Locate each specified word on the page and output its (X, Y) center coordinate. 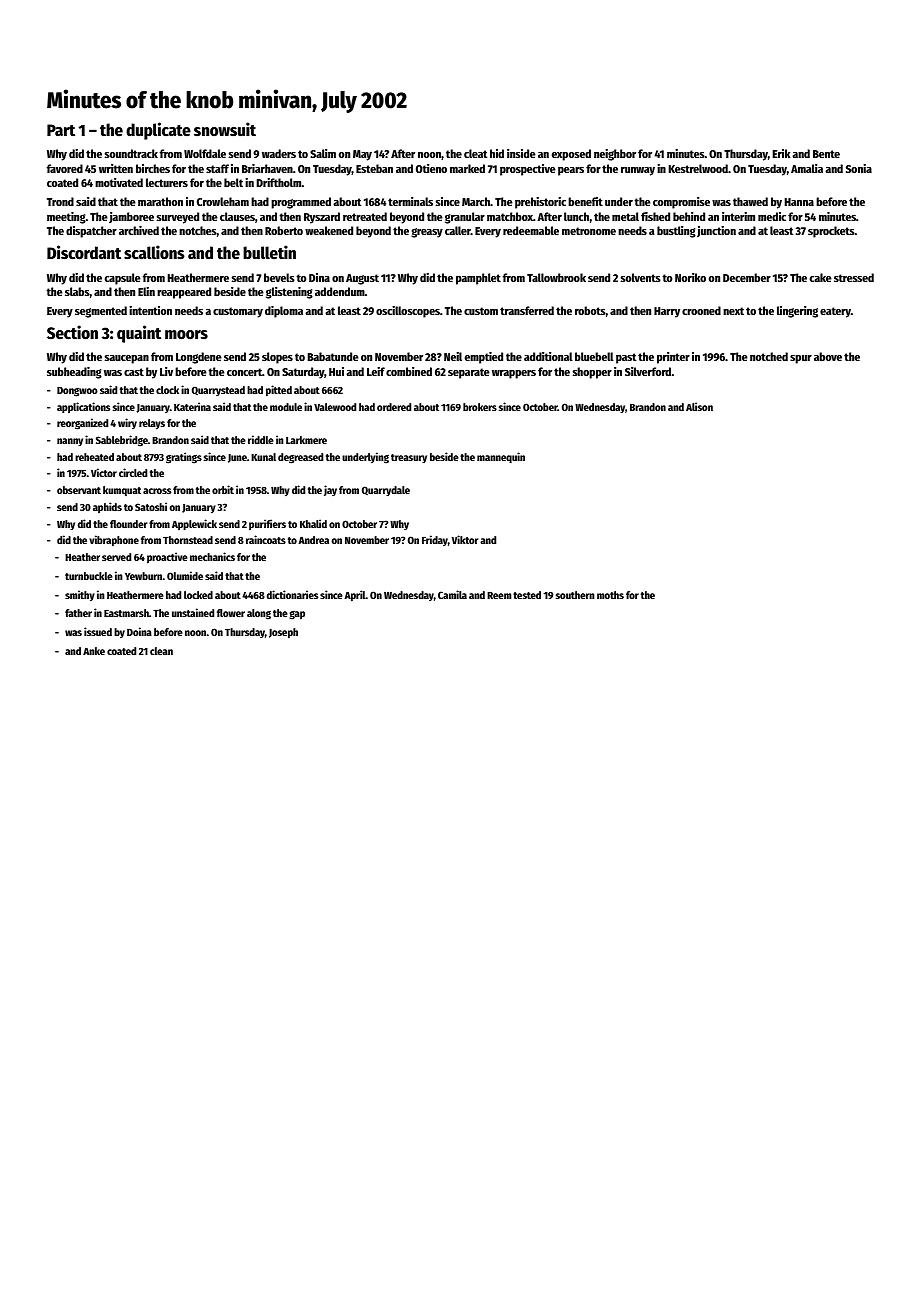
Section (72, 332)
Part (61, 130)
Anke (94, 651)
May (362, 155)
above (828, 356)
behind (689, 216)
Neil (453, 356)
